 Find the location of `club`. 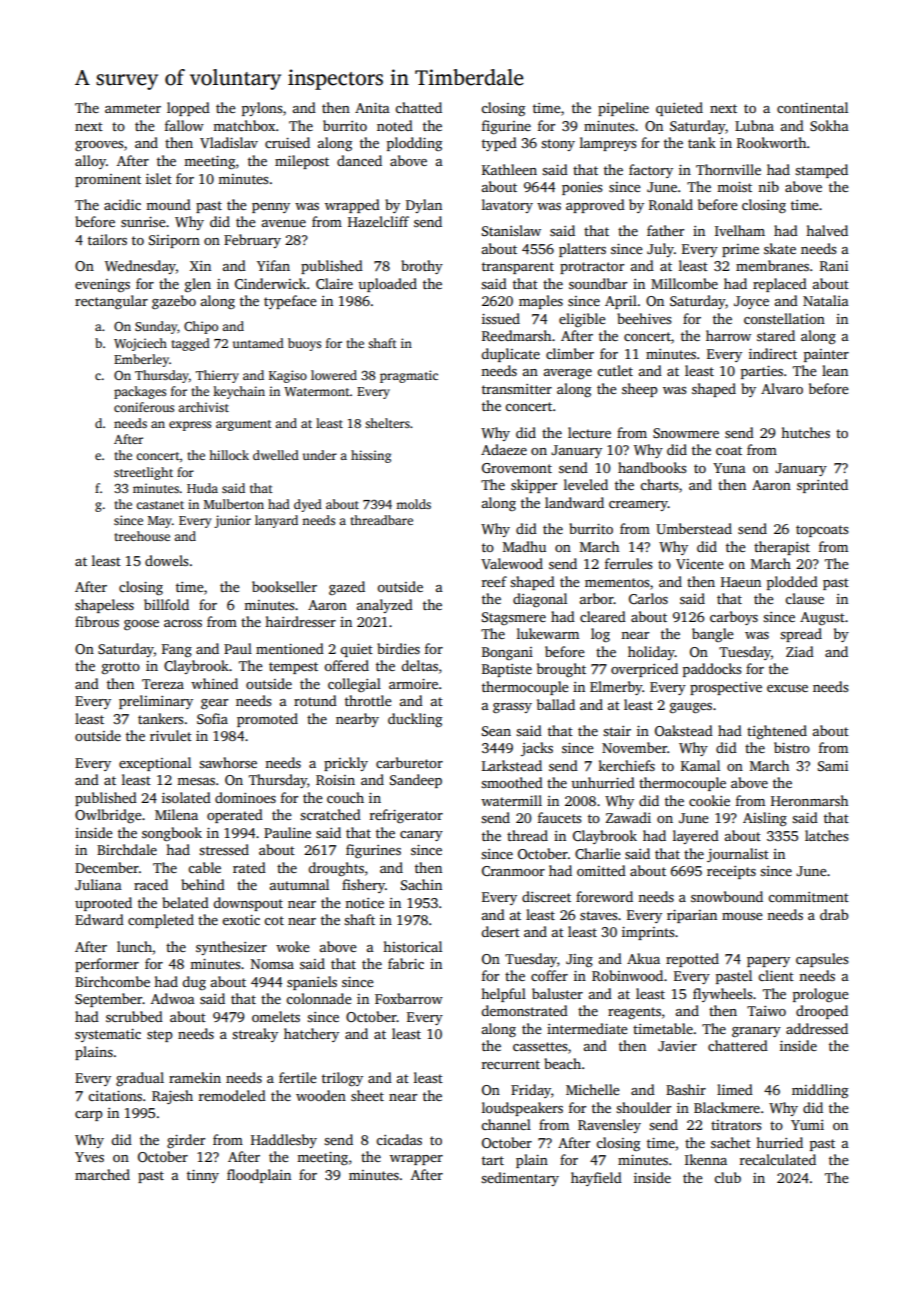

club is located at coordinates (727, 1177).
